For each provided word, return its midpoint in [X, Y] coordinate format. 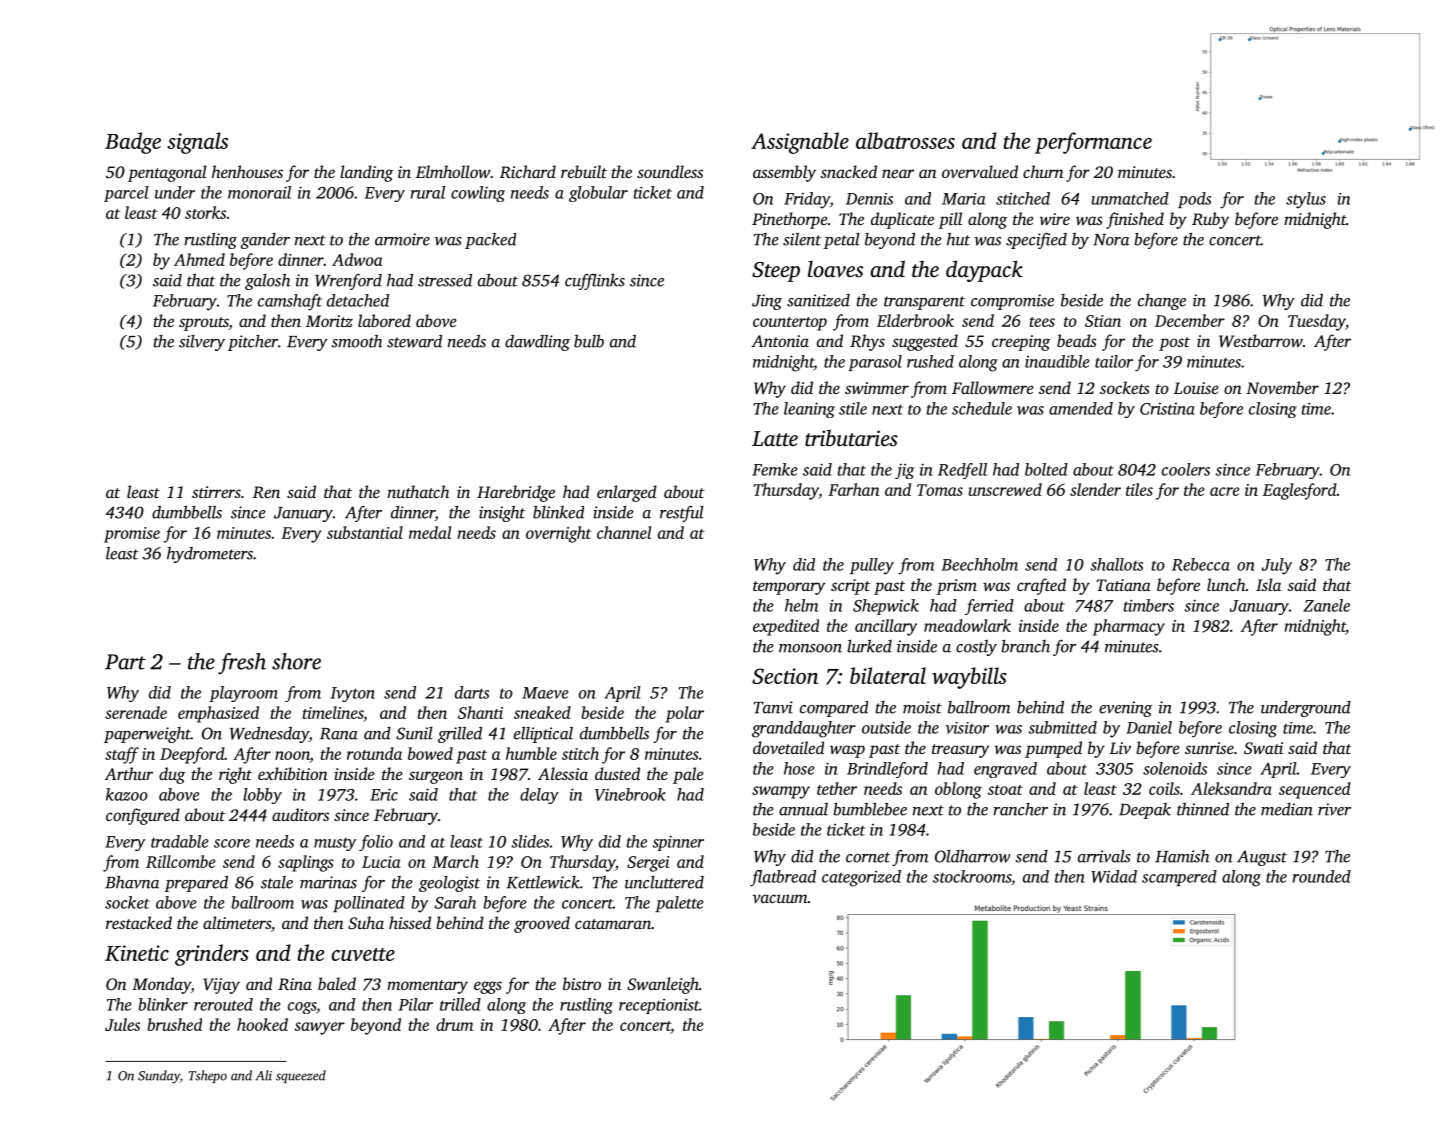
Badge [133, 143]
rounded [1322, 876]
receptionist [659, 1006]
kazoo [127, 794]
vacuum [780, 898]
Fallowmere [993, 387]
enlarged [627, 493]
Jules [122, 1024]
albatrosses [905, 140]
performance [1093, 143]
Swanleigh [663, 985]
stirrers [216, 492]
